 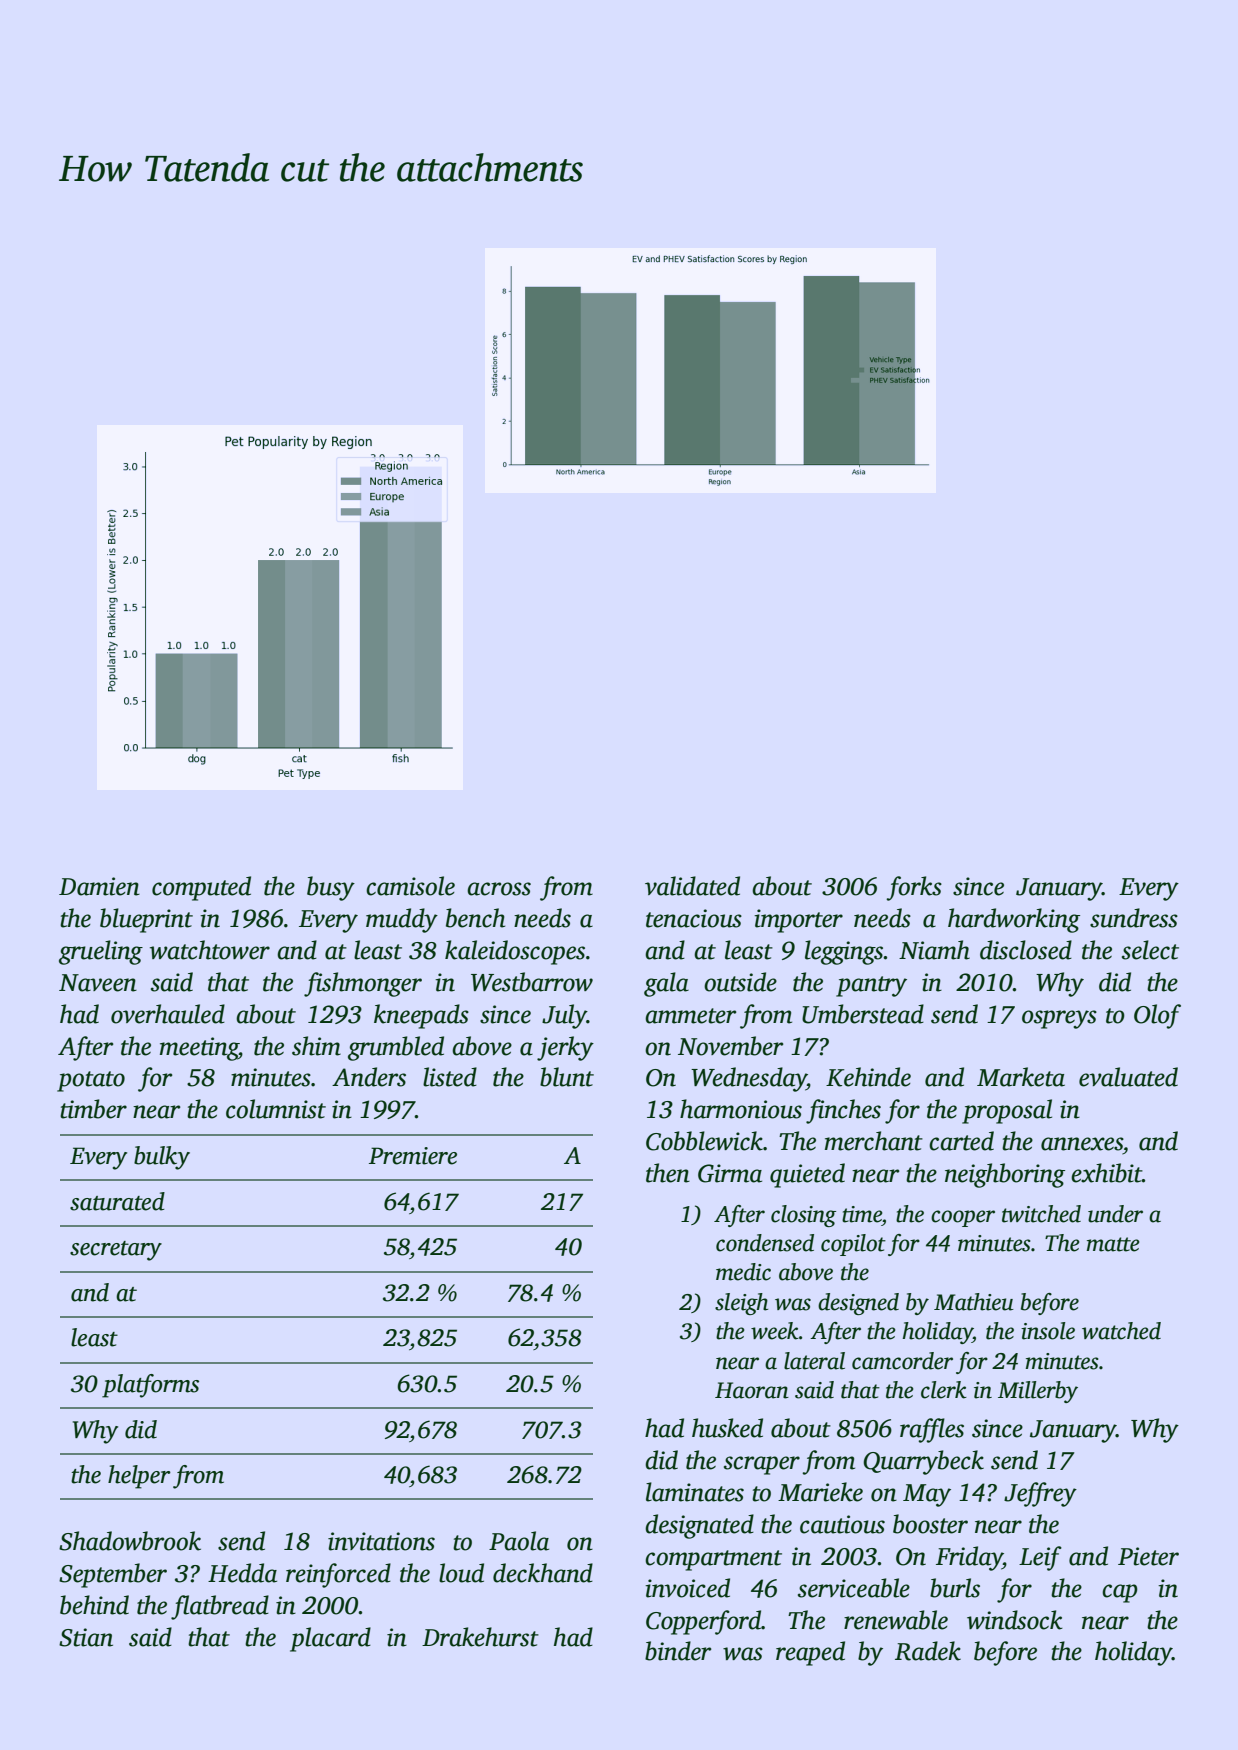 I want to click on platforms, so click(x=150, y=1386).
